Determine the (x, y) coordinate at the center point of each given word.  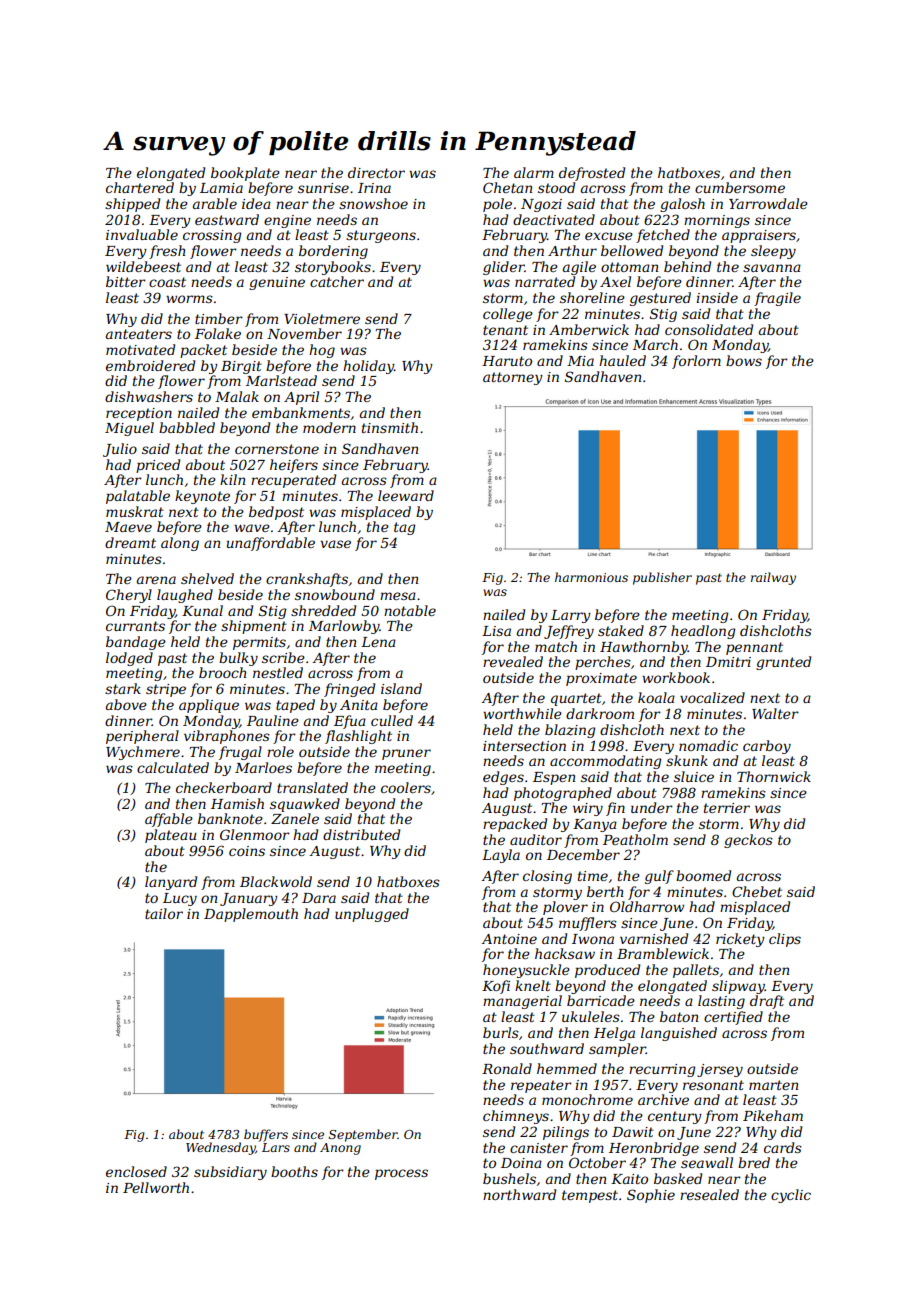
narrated (545, 281)
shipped (132, 205)
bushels (509, 1178)
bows (744, 360)
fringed (349, 690)
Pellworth (156, 1187)
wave (252, 528)
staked (621, 630)
